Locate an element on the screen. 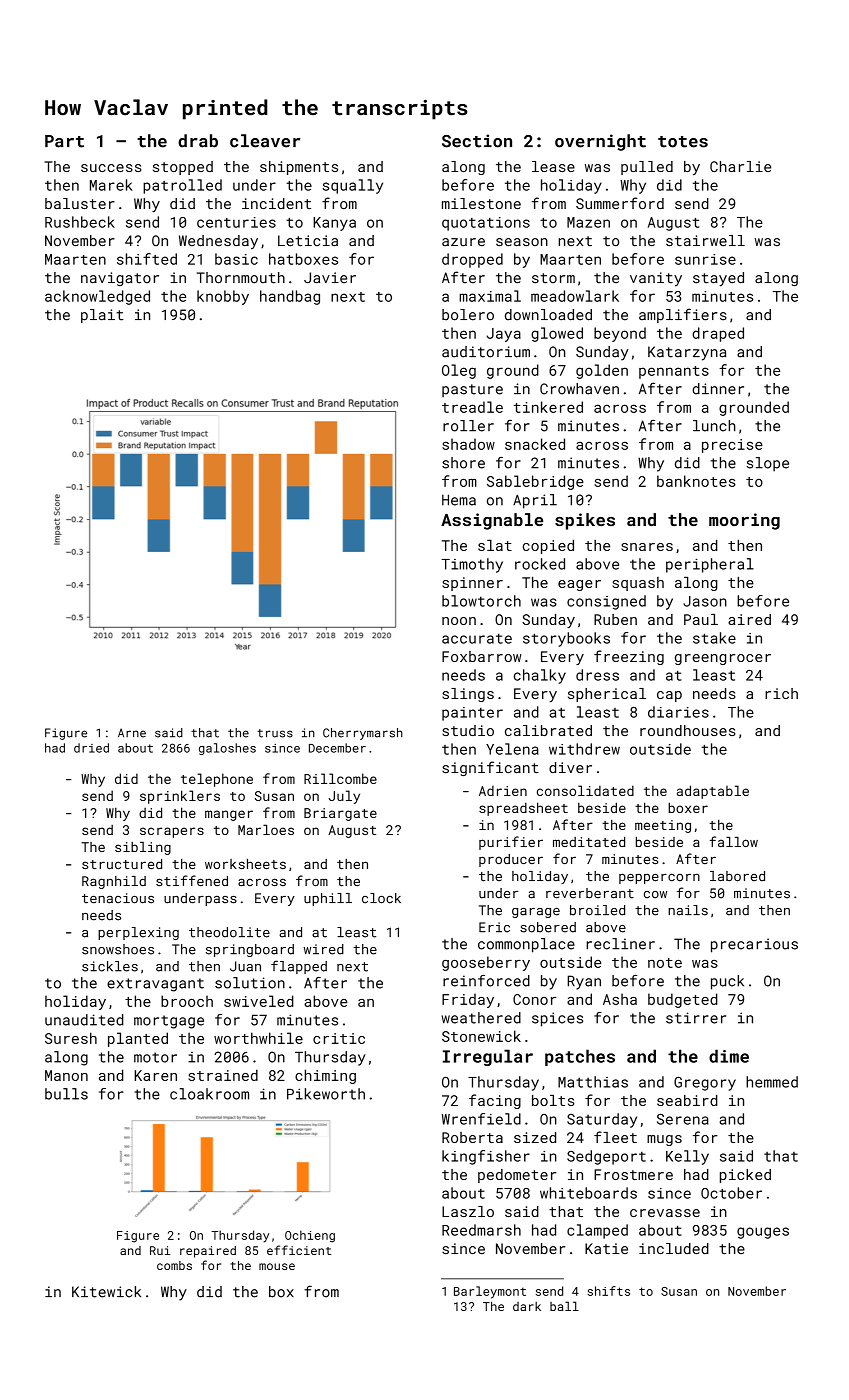 This screenshot has width=849, height=1400. Charlie is located at coordinates (740, 166).
